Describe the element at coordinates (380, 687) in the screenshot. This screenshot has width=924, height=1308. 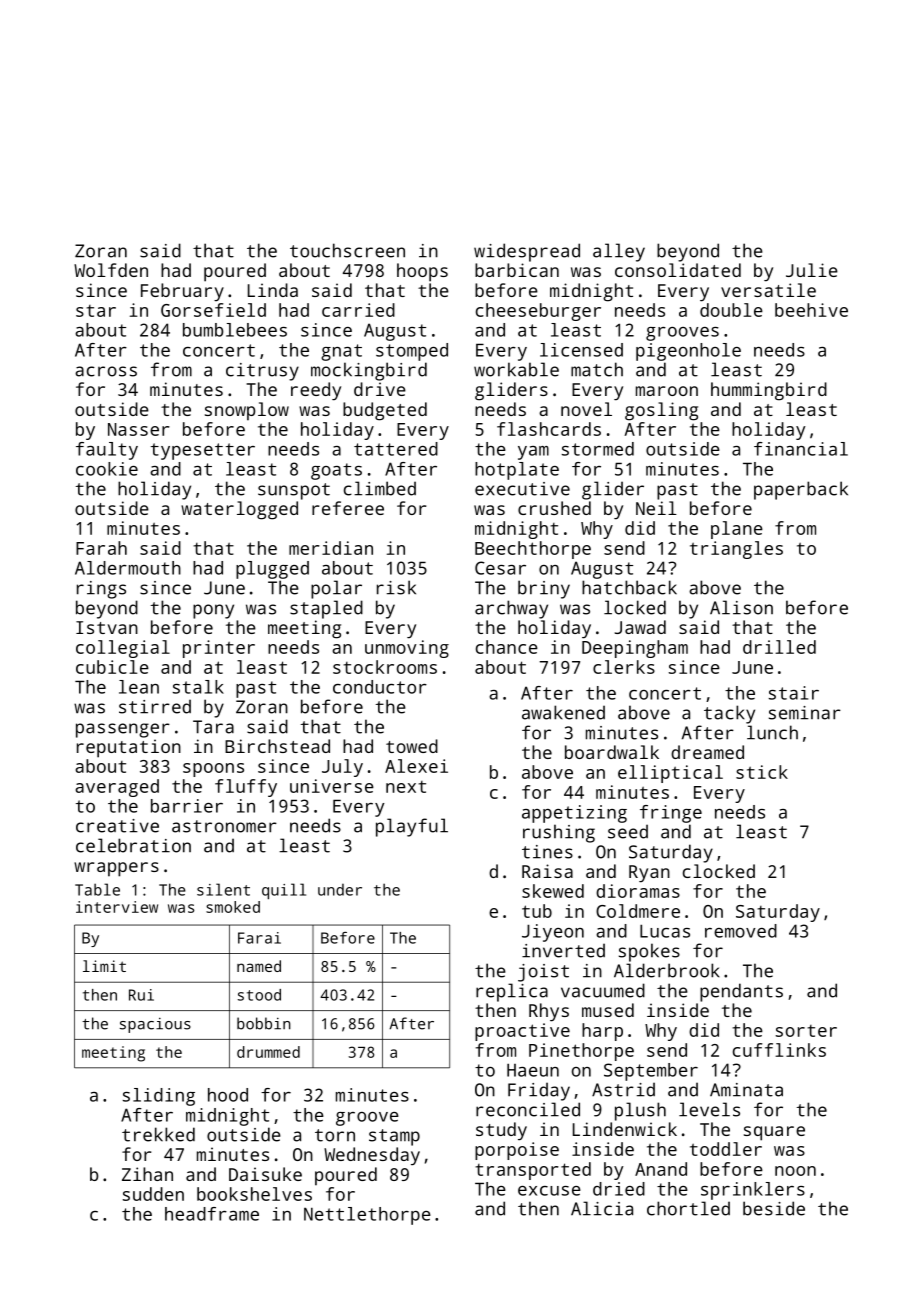
I see `conductor` at that location.
